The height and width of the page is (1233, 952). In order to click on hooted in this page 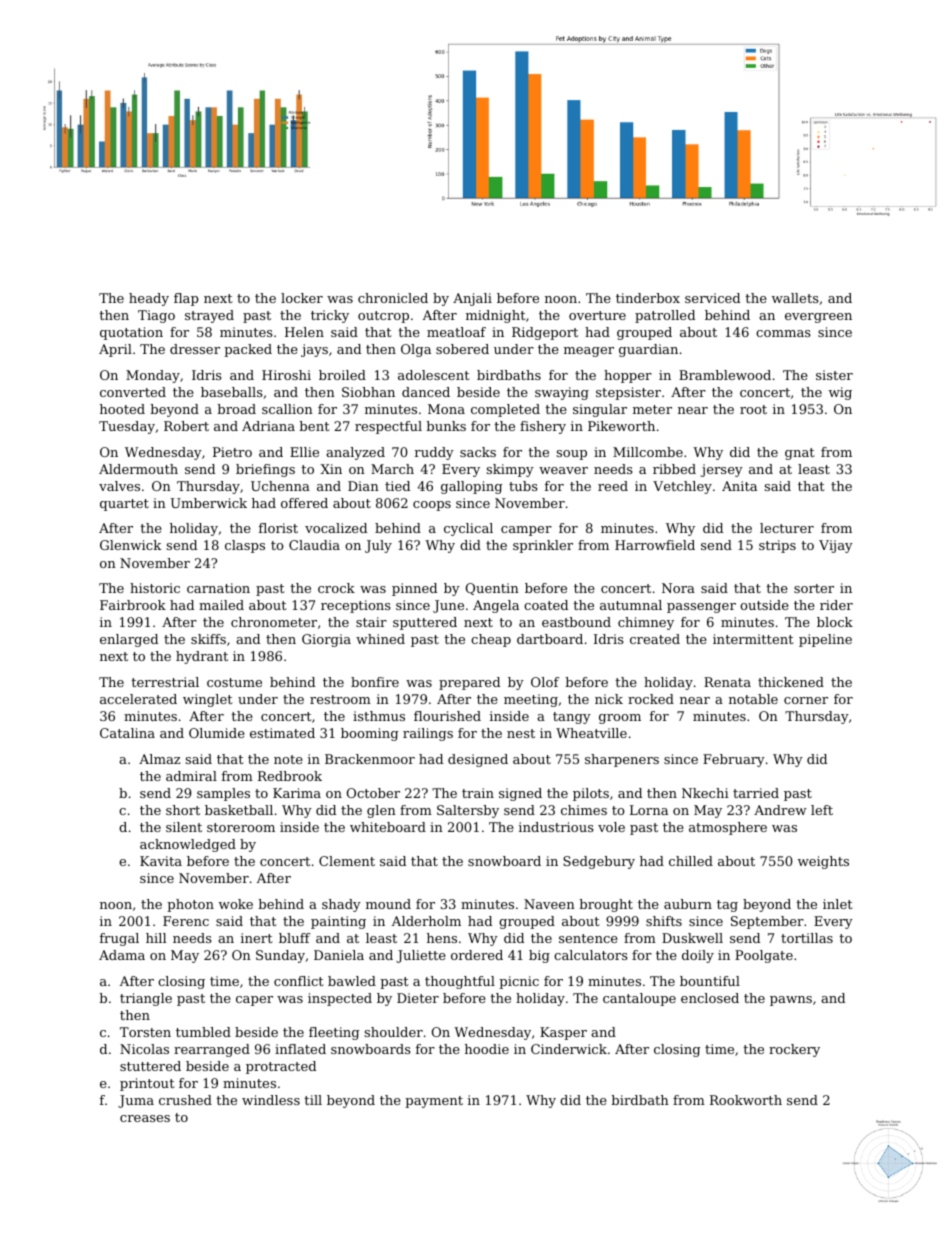, I will do `click(122, 409)`.
